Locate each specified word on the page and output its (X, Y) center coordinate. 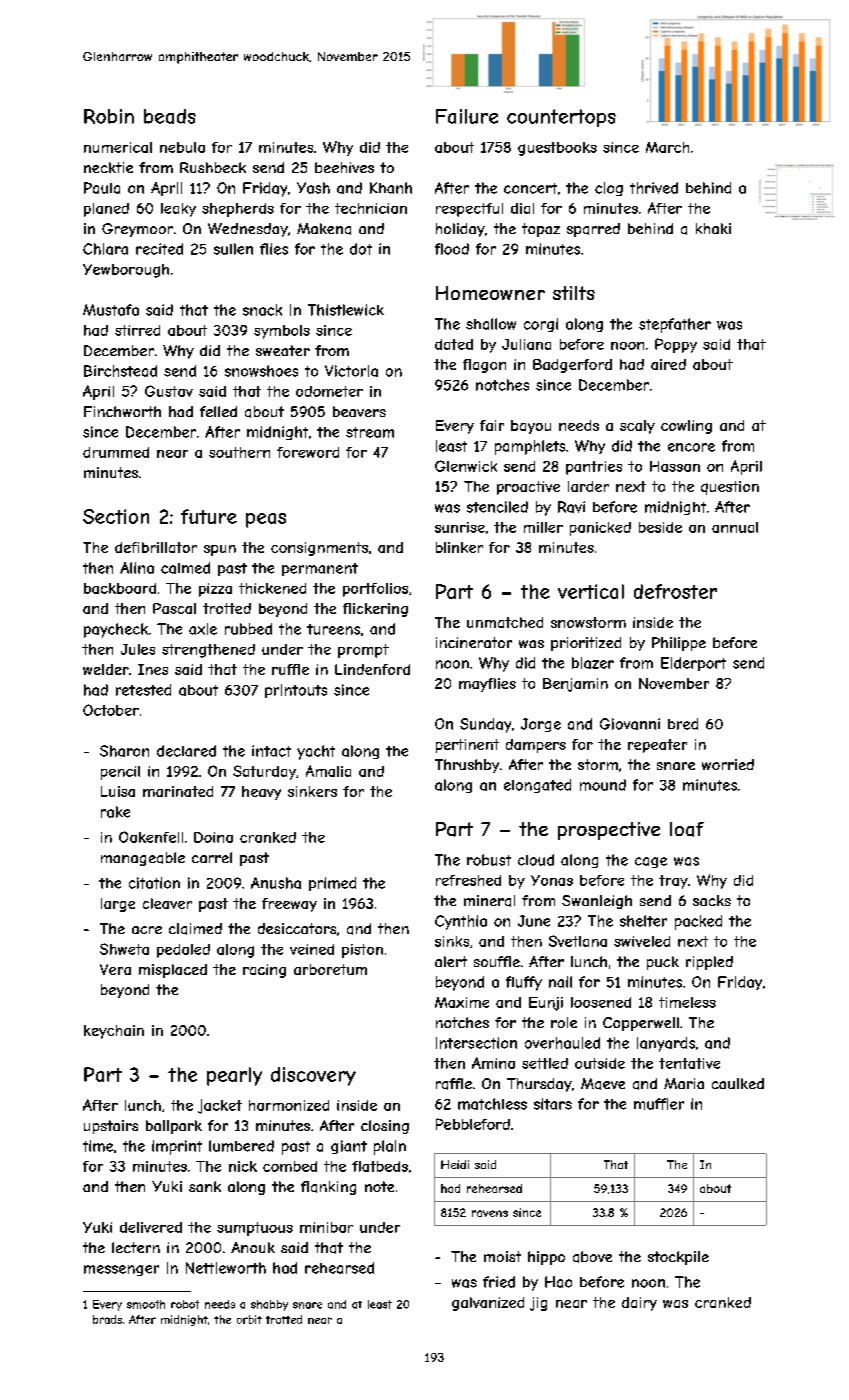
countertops (561, 118)
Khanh (391, 188)
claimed (195, 929)
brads (107, 1319)
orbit (249, 1319)
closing (385, 1127)
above (592, 1257)
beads (170, 116)
